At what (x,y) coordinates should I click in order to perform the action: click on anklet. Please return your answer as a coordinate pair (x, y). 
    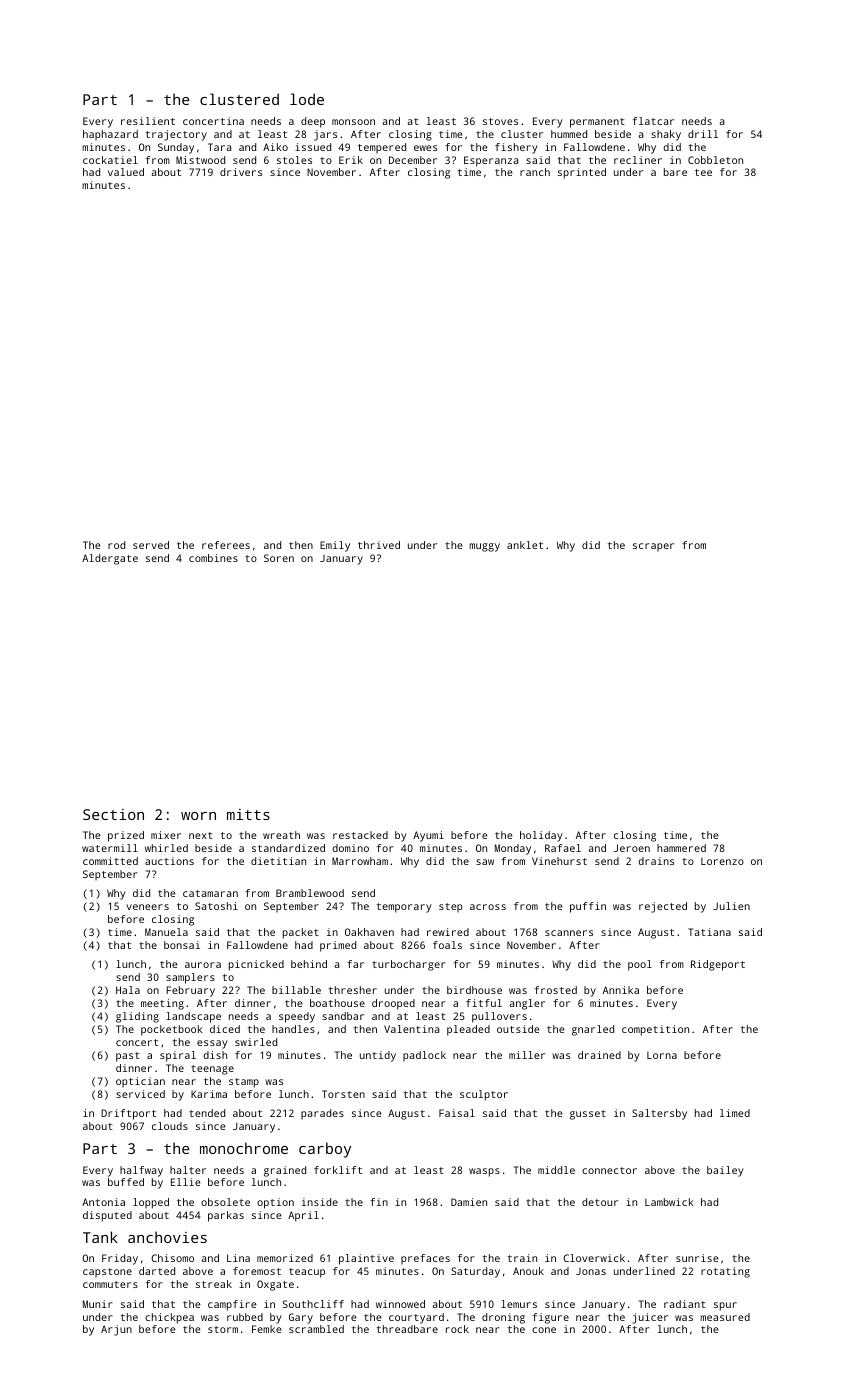
    Looking at the image, I should click on (525, 545).
